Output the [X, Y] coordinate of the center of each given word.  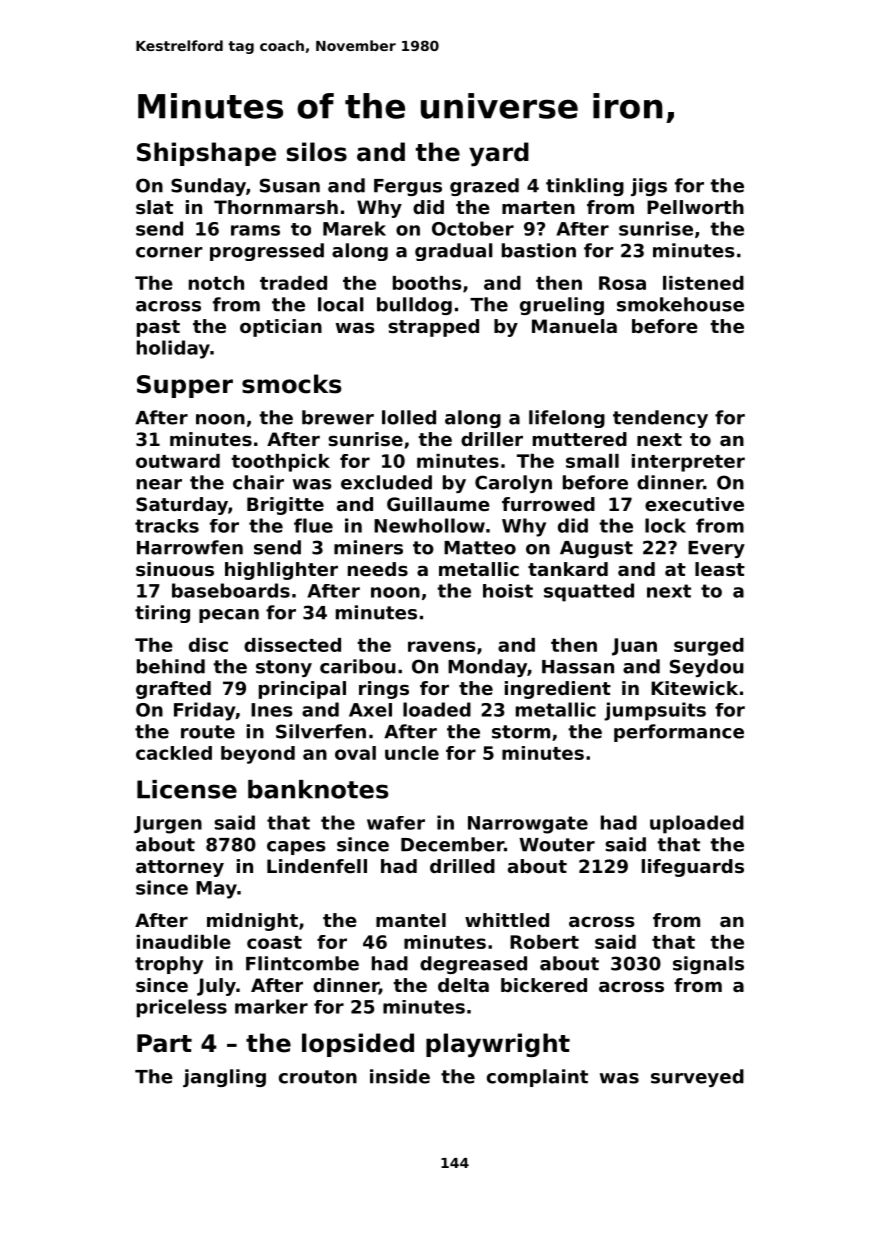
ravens [442, 646]
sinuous [175, 569]
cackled [174, 753]
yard [499, 154]
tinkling [585, 187]
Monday [487, 668]
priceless [182, 1008]
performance [679, 733]
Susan [290, 185]
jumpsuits [655, 711]
